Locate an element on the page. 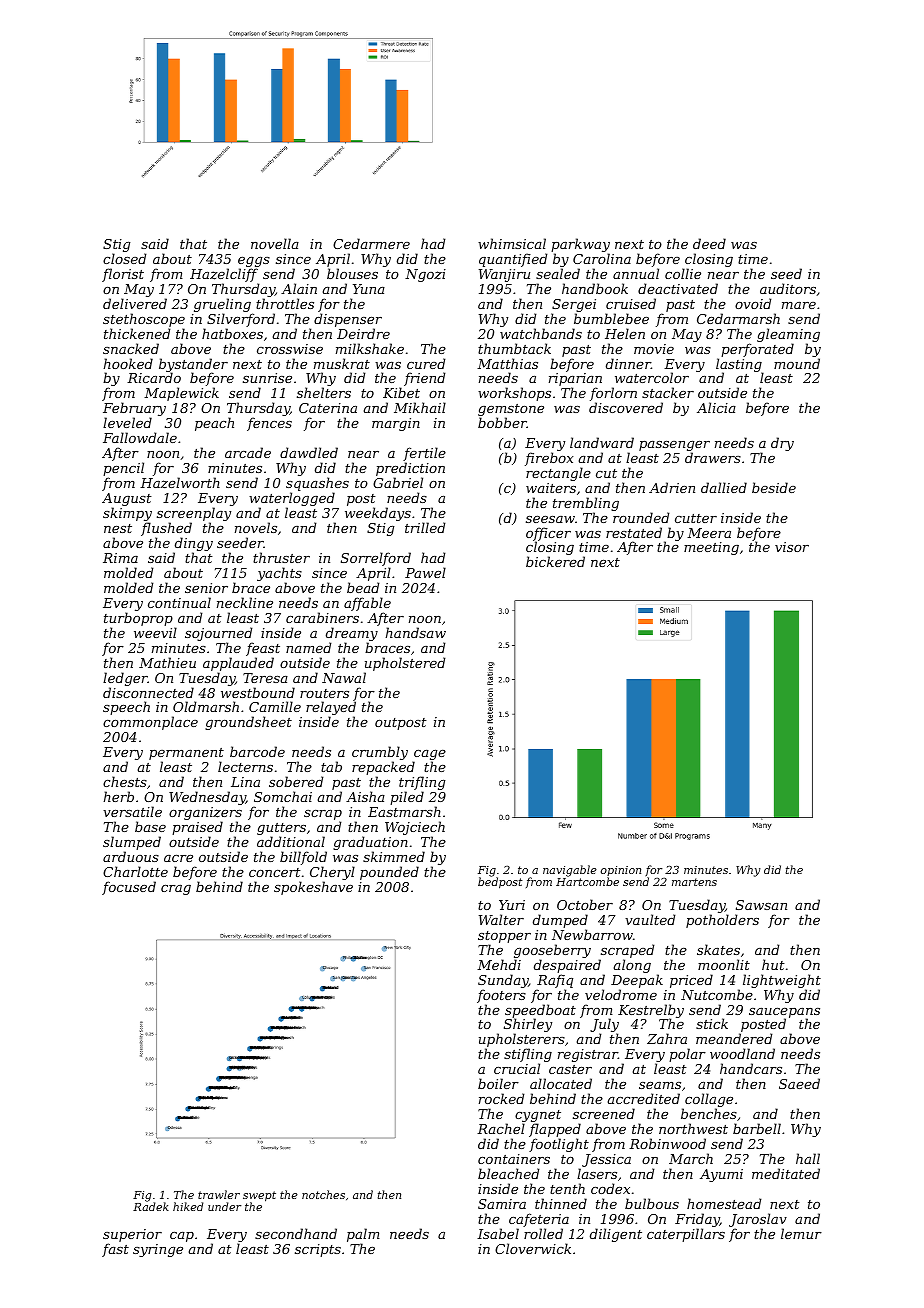 The image size is (924, 1308). Sawsan is located at coordinates (761, 905).
